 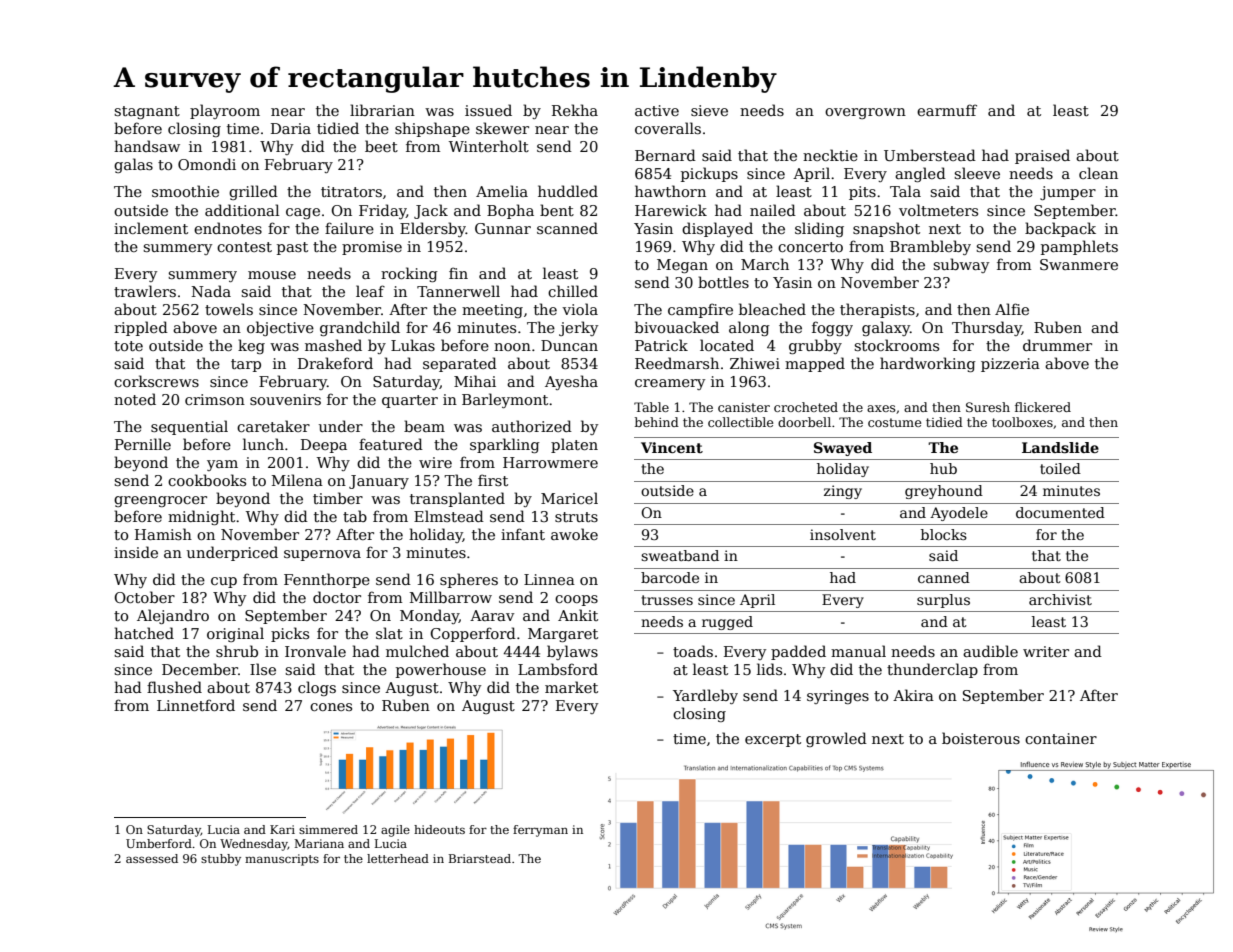 I want to click on noon, so click(x=512, y=347).
